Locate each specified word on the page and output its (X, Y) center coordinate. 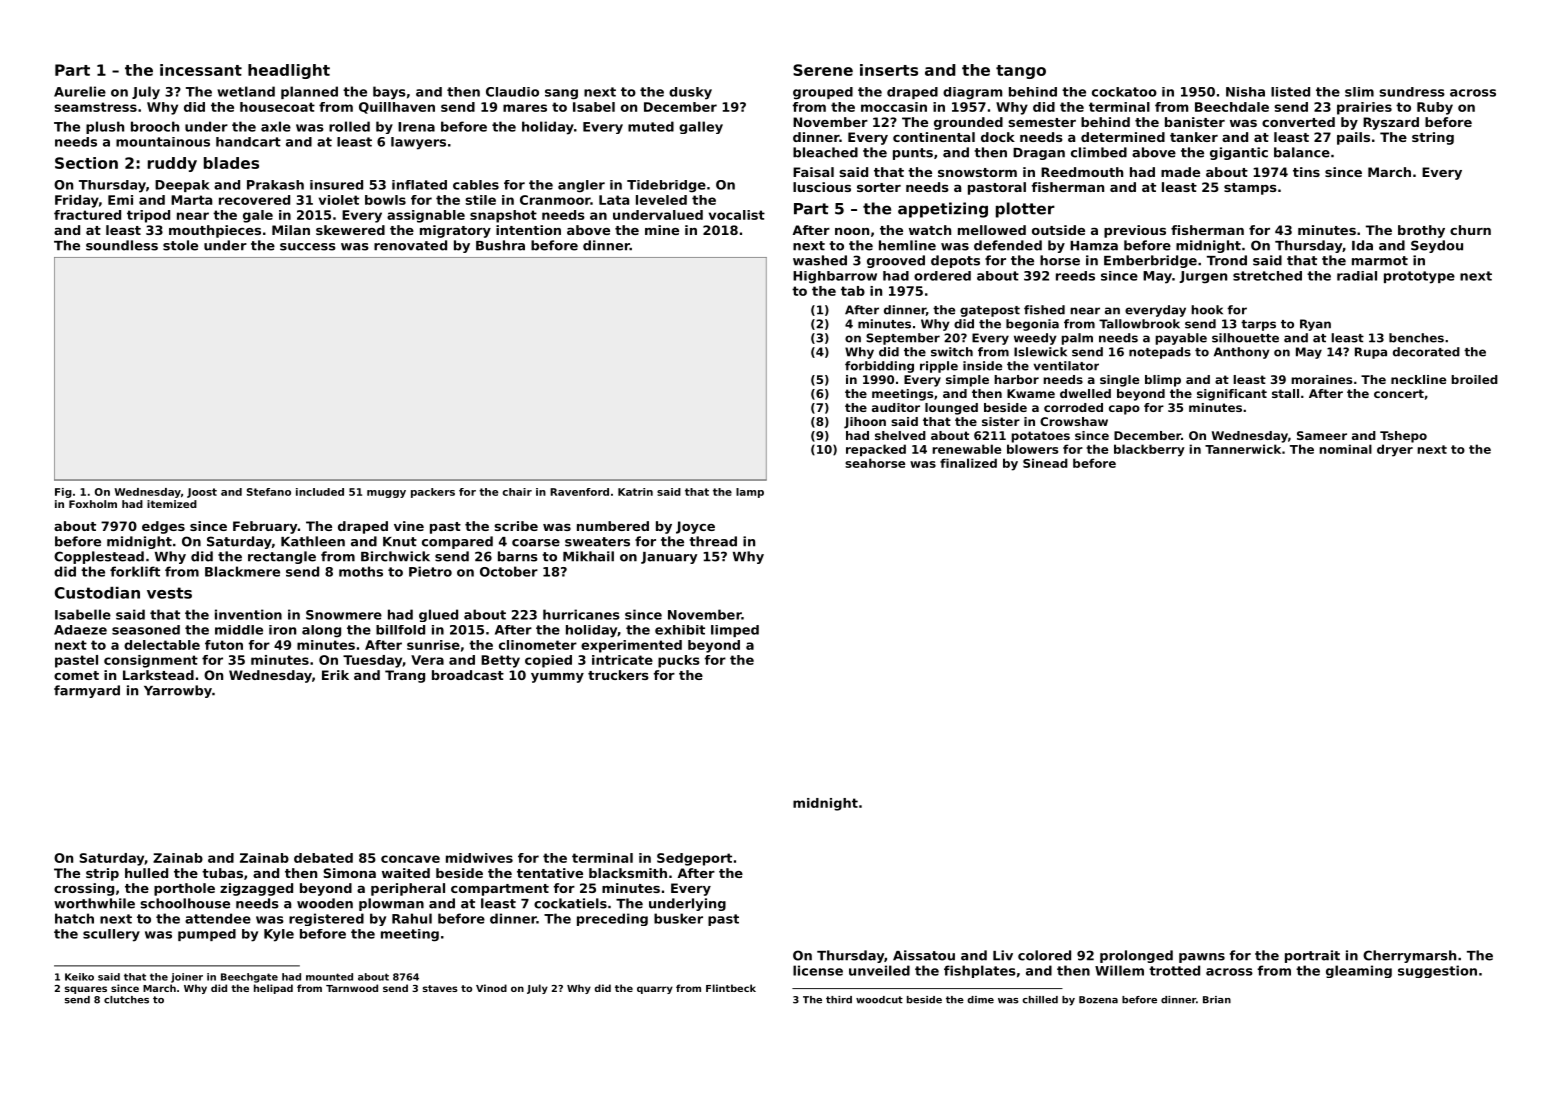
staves (440, 988)
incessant (201, 70)
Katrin (635, 492)
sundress (1412, 92)
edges (163, 527)
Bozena (1098, 1000)
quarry (655, 990)
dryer (1395, 450)
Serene (823, 70)
